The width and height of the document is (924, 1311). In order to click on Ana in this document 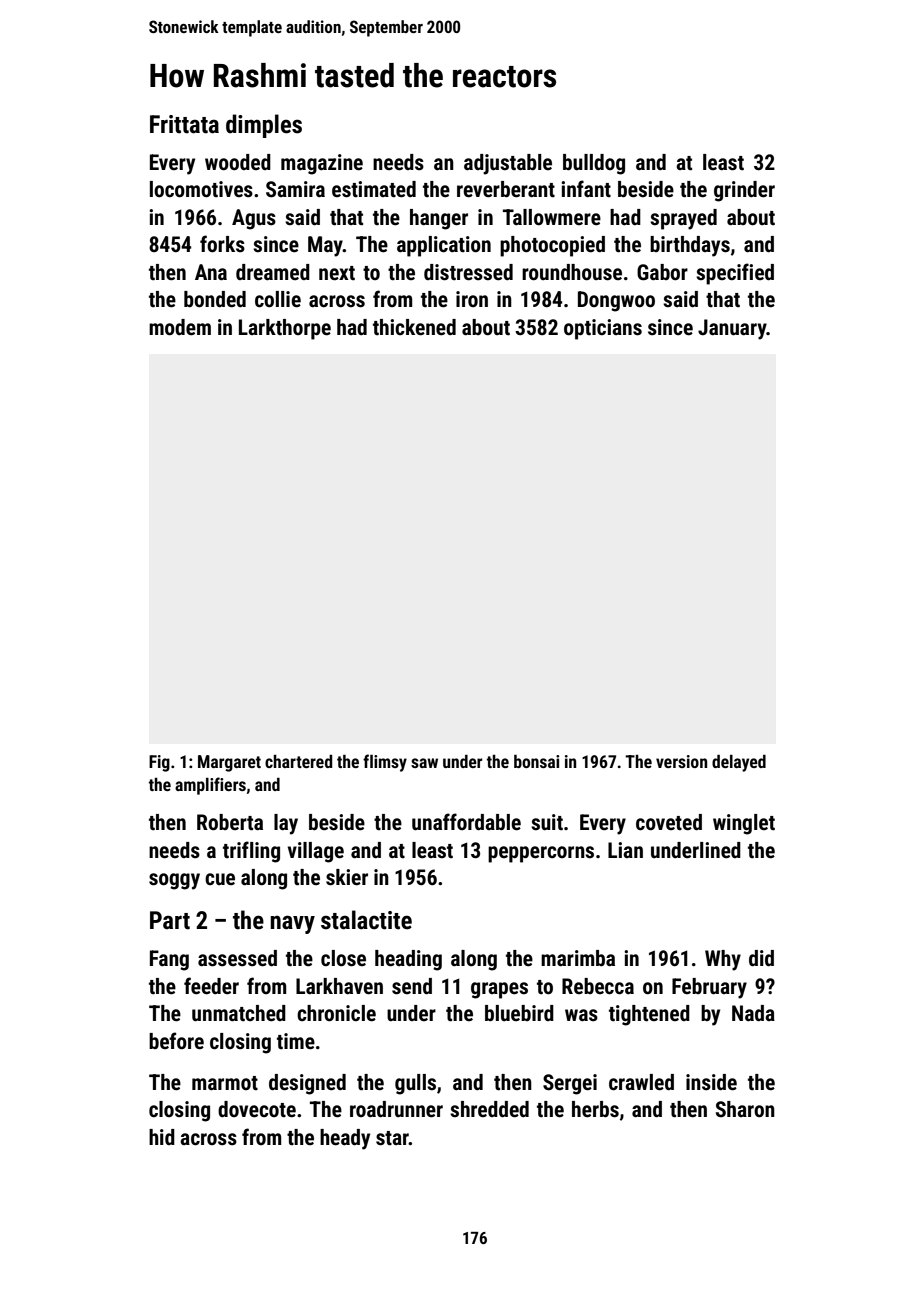, I will do `click(211, 272)`.
